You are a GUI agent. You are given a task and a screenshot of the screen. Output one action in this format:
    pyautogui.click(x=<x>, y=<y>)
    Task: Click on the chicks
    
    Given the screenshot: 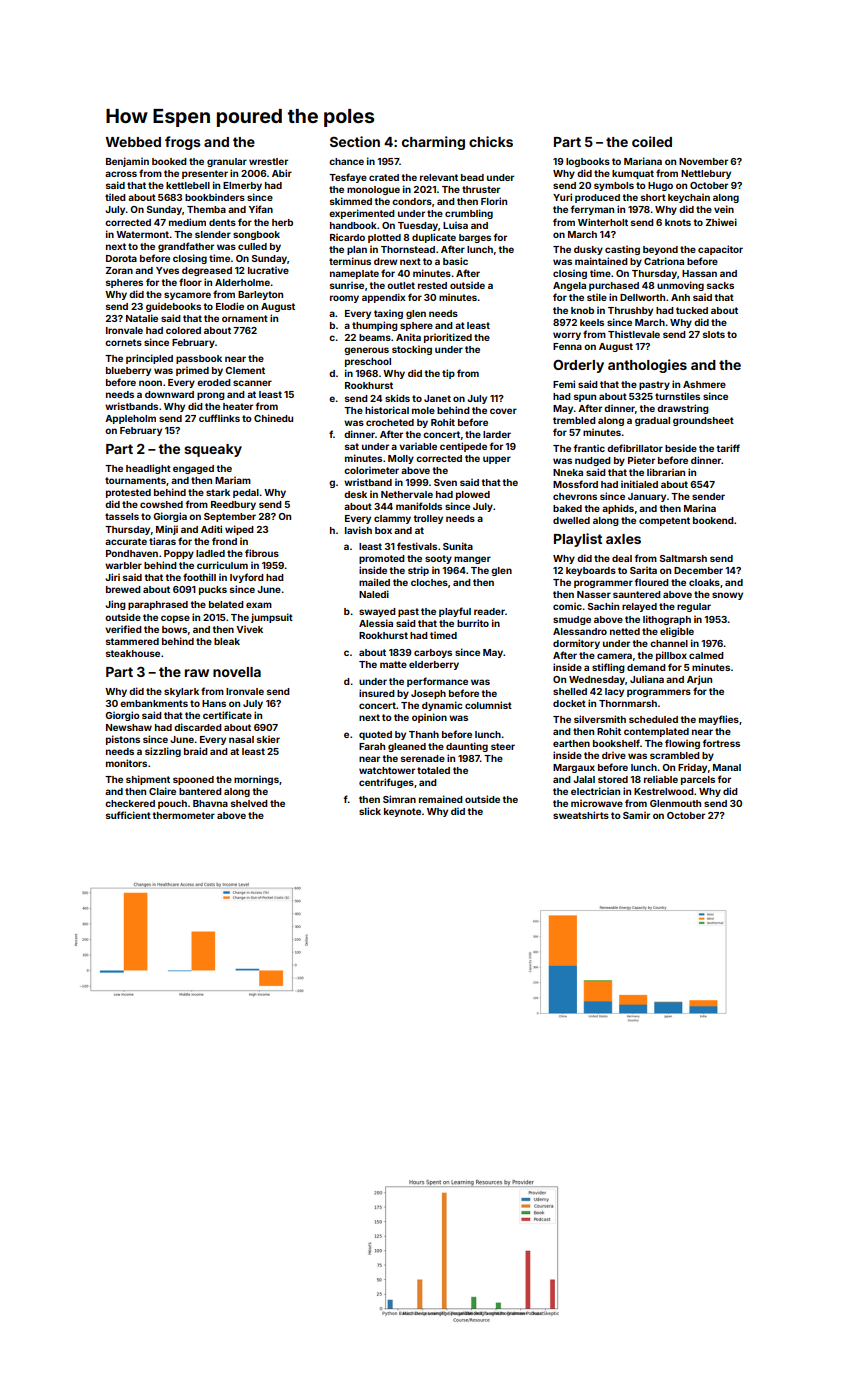 What is the action you would take?
    pyautogui.click(x=491, y=141)
